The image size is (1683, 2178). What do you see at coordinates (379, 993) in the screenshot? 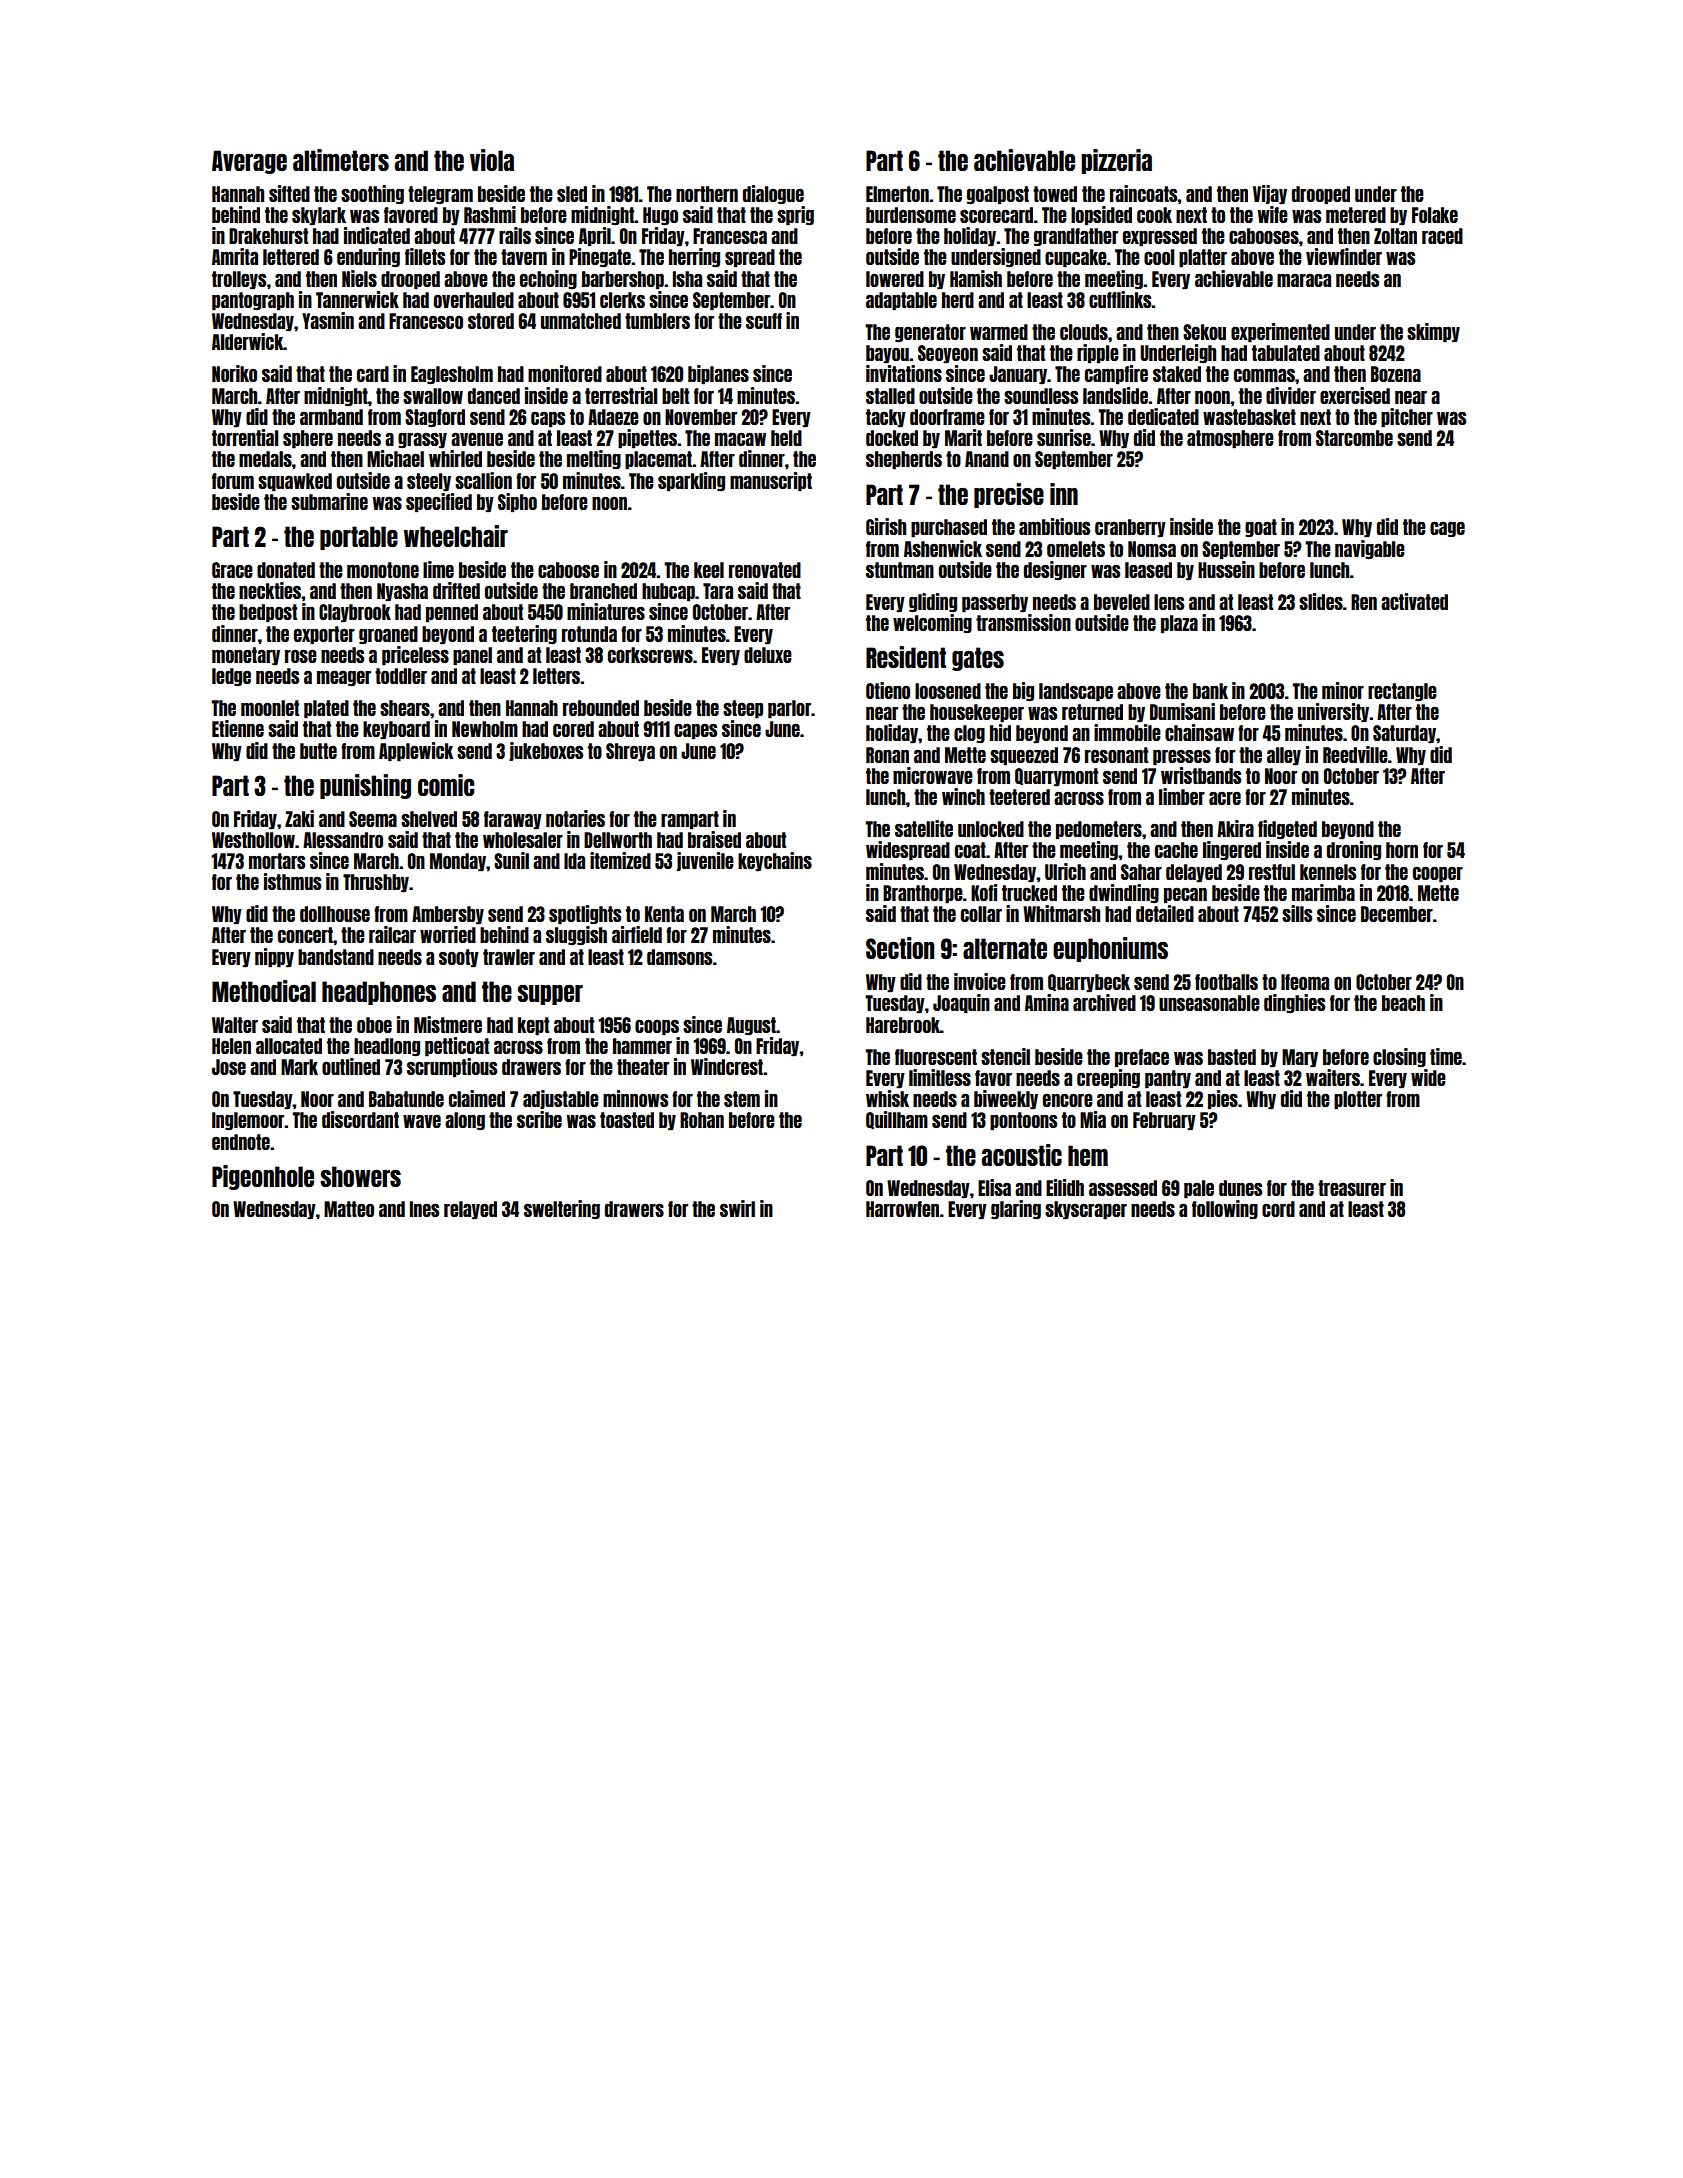
I see `headphones` at bounding box center [379, 993].
